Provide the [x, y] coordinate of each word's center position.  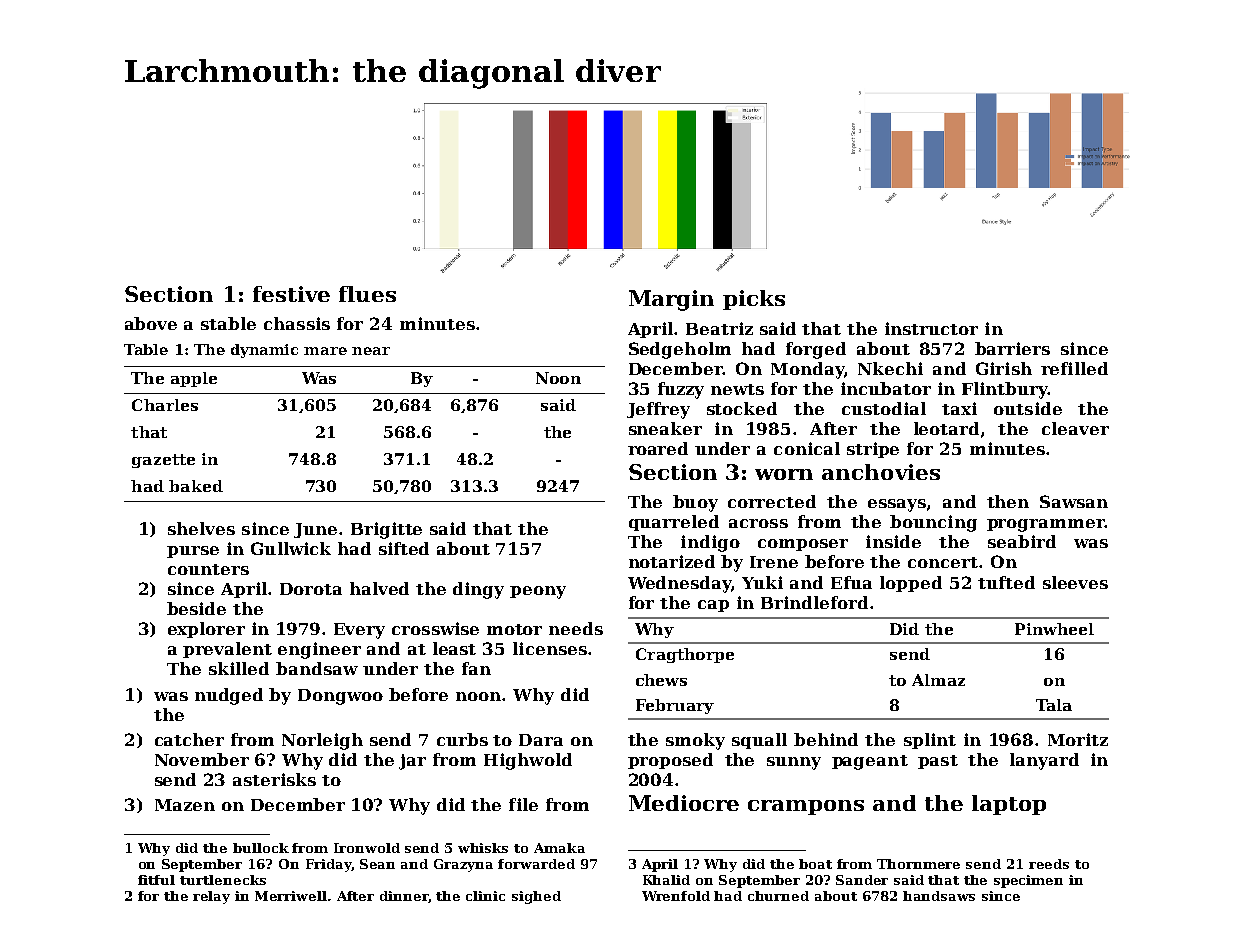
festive [291, 294]
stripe [873, 450]
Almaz [938, 680]
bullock [261, 848]
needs [576, 628]
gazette [163, 461]
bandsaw [317, 668]
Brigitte [386, 530]
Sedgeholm [680, 350]
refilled [1074, 368]
